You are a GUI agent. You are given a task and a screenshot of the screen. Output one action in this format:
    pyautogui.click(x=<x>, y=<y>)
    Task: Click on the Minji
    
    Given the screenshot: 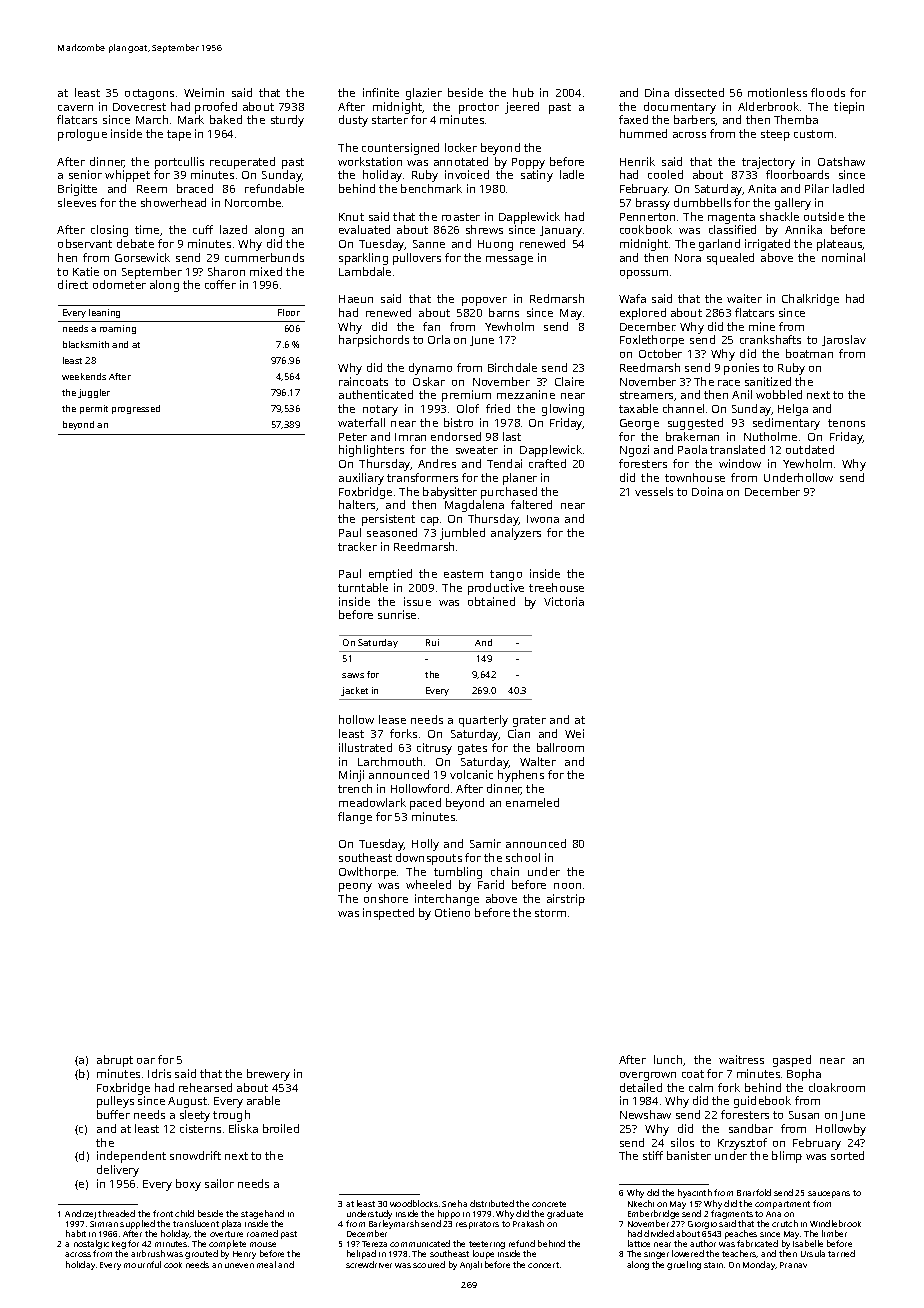 What is the action you would take?
    pyautogui.click(x=351, y=776)
